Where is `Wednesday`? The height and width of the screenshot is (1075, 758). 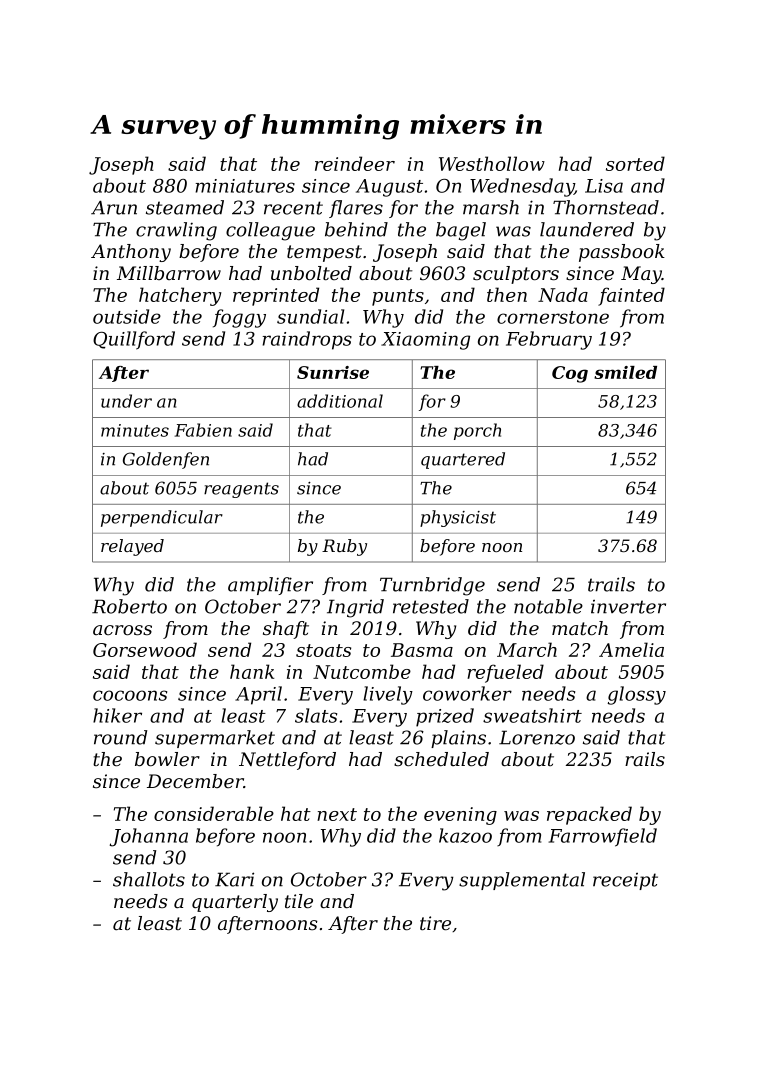
Wednesday is located at coordinates (522, 187).
